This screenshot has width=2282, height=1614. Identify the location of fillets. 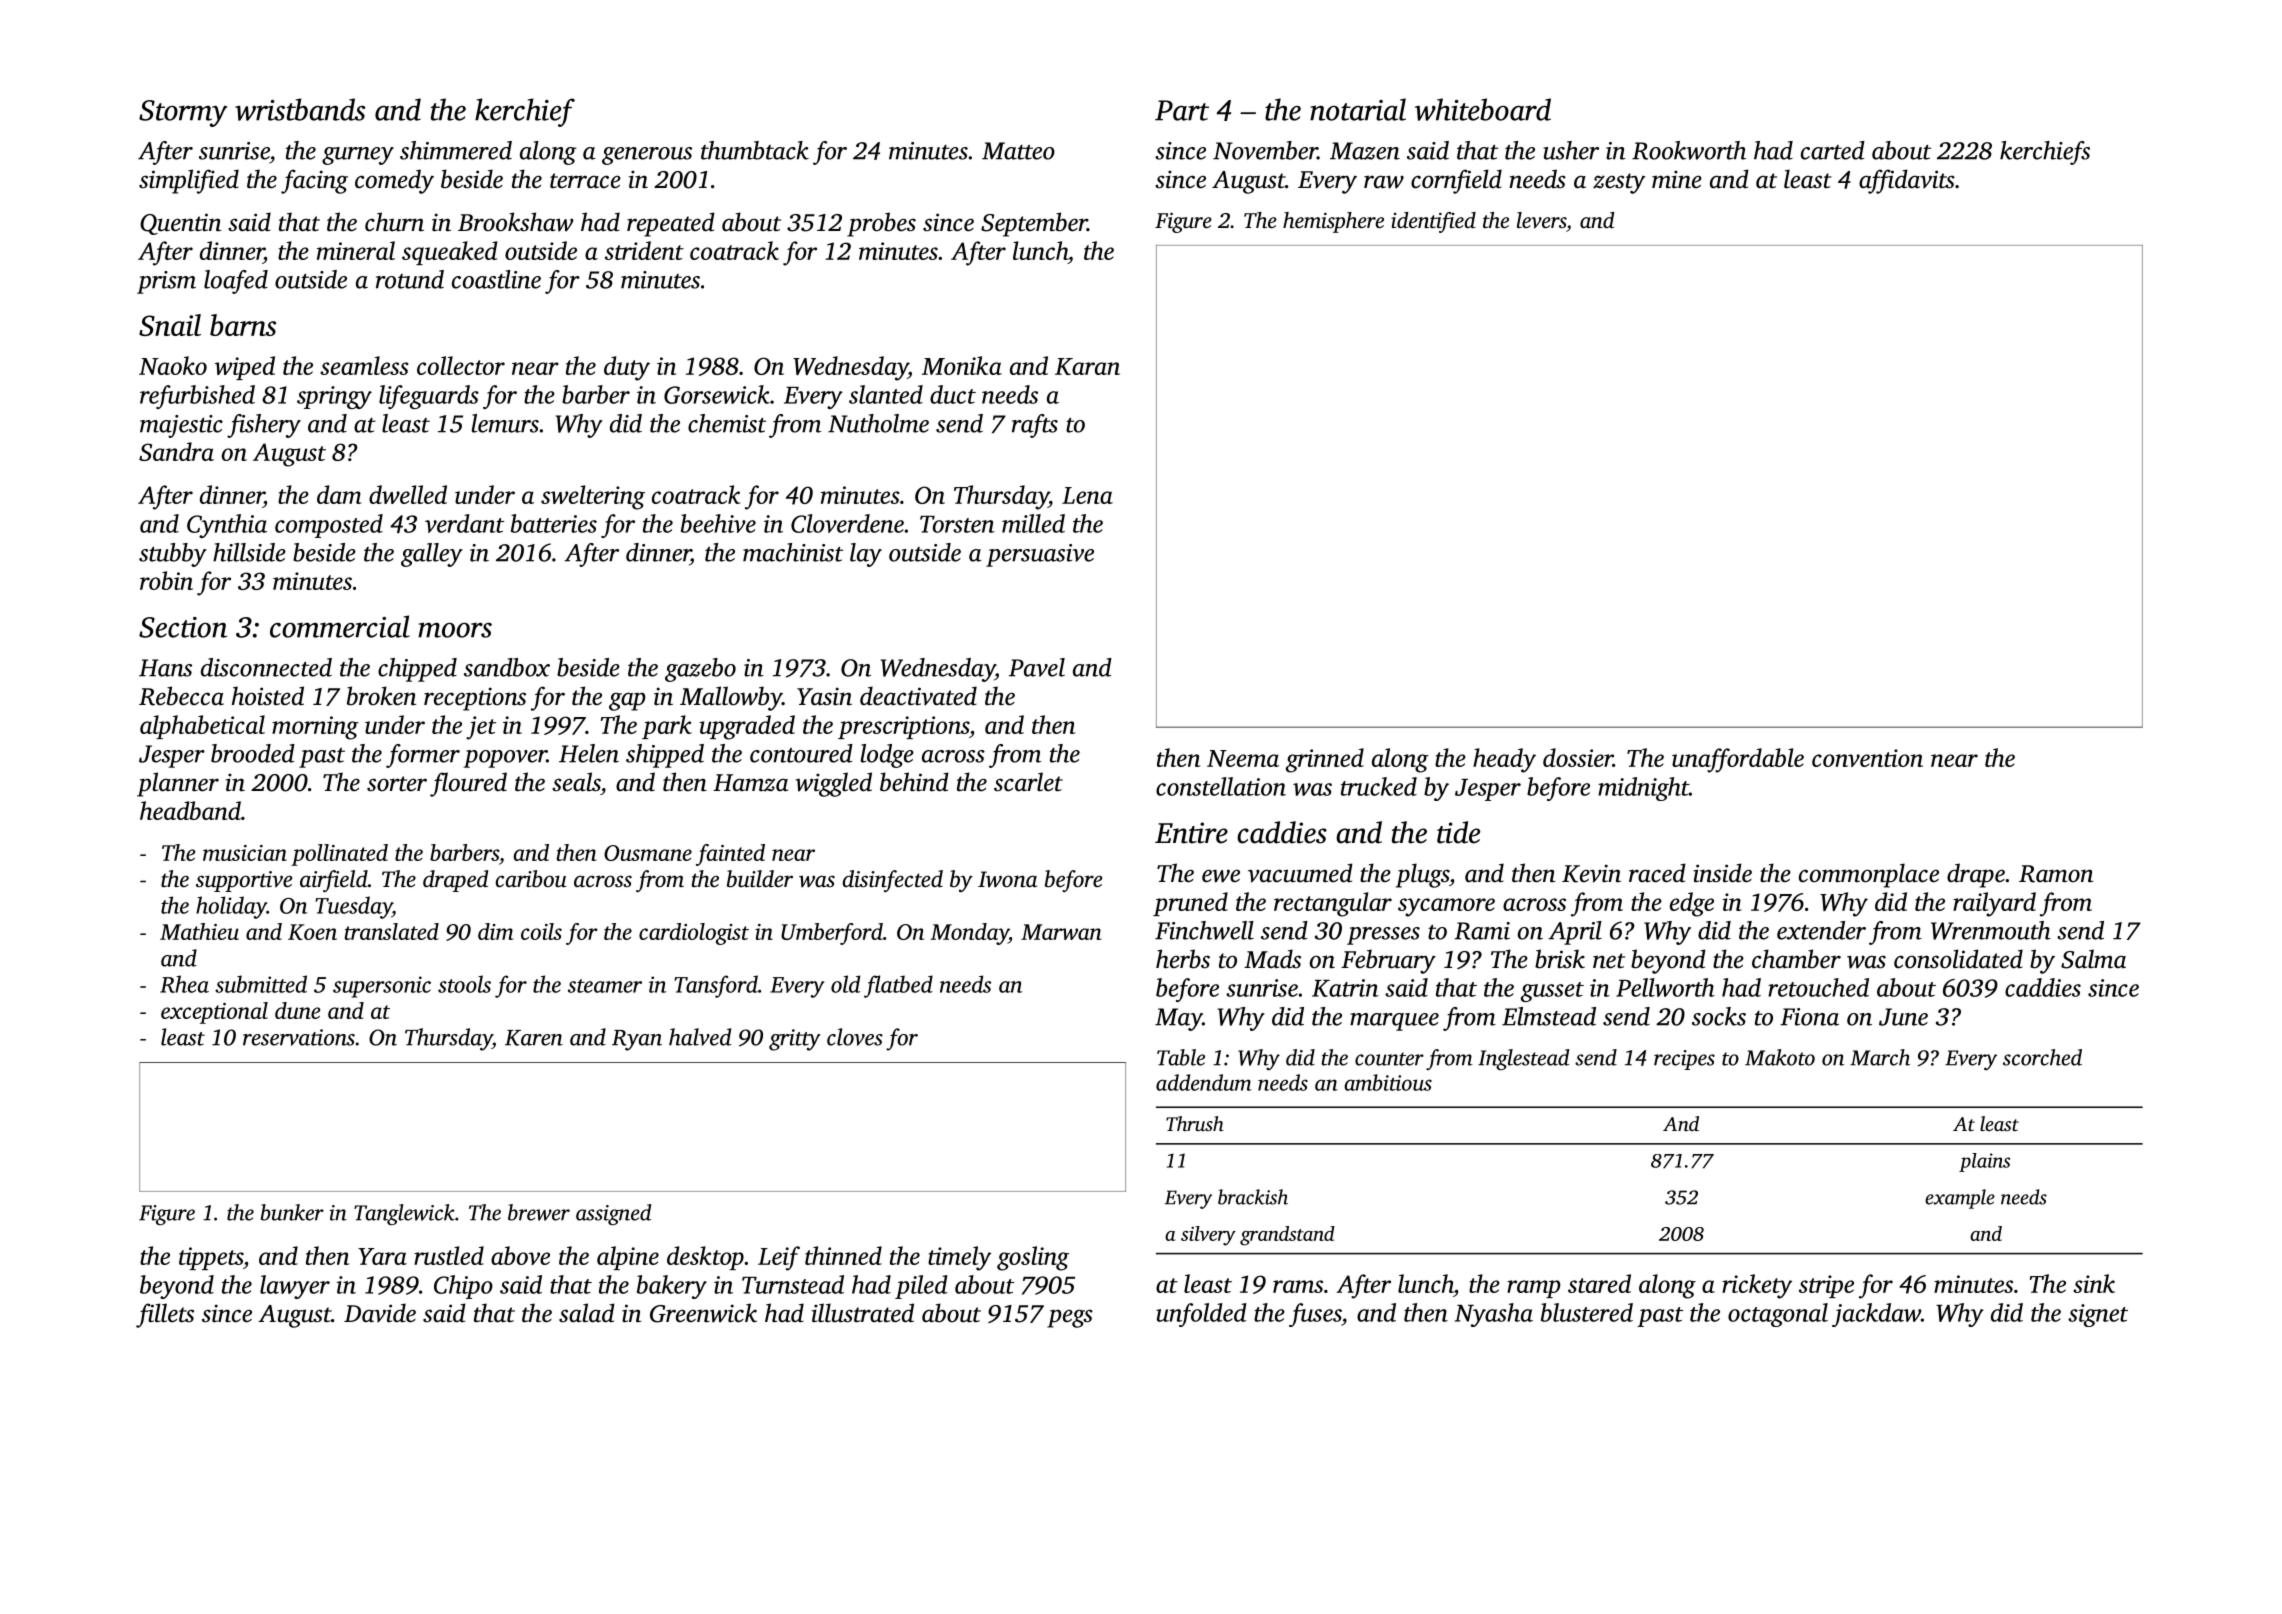
(165, 1315).
